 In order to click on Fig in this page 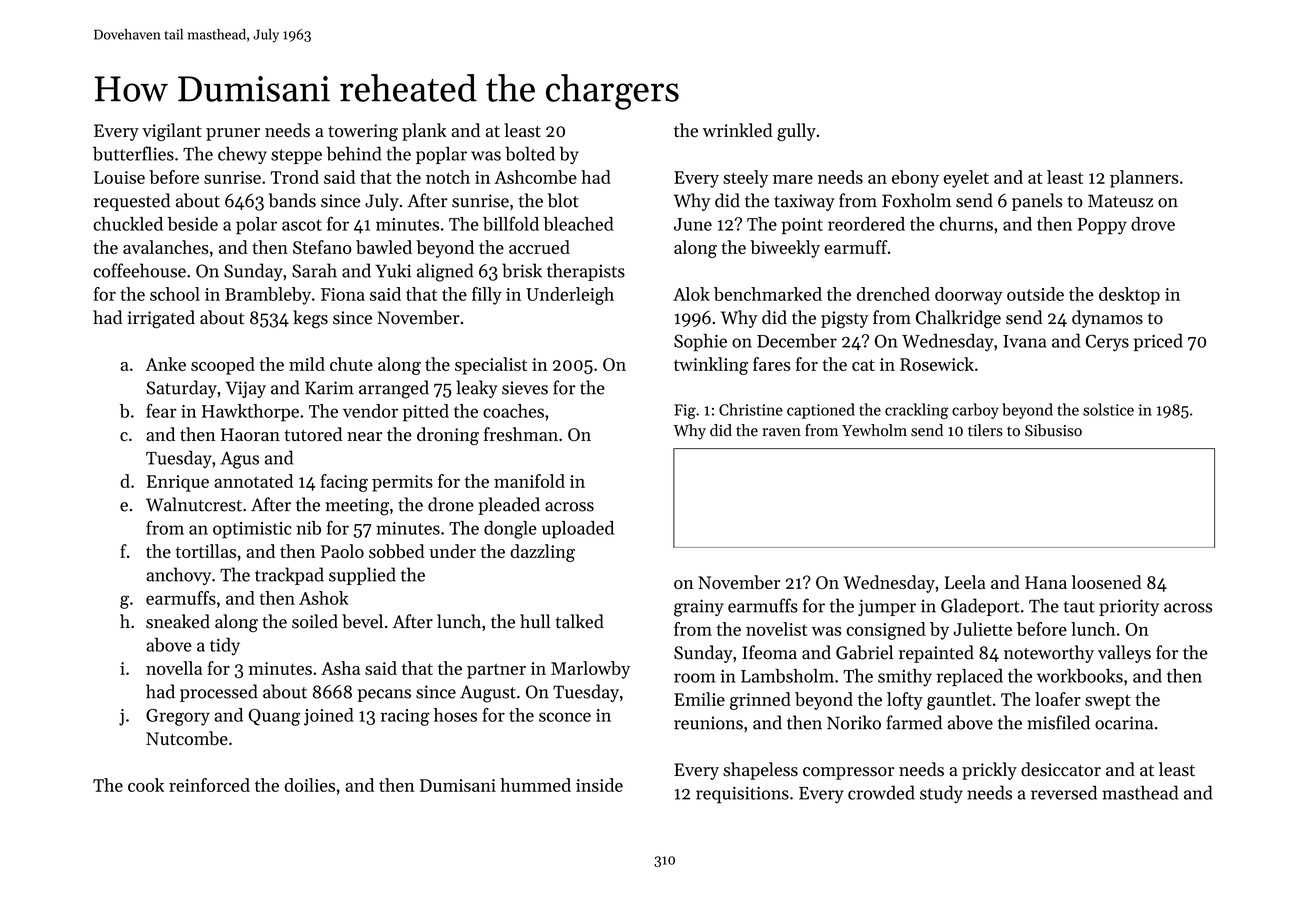, I will do `click(685, 411)`.
